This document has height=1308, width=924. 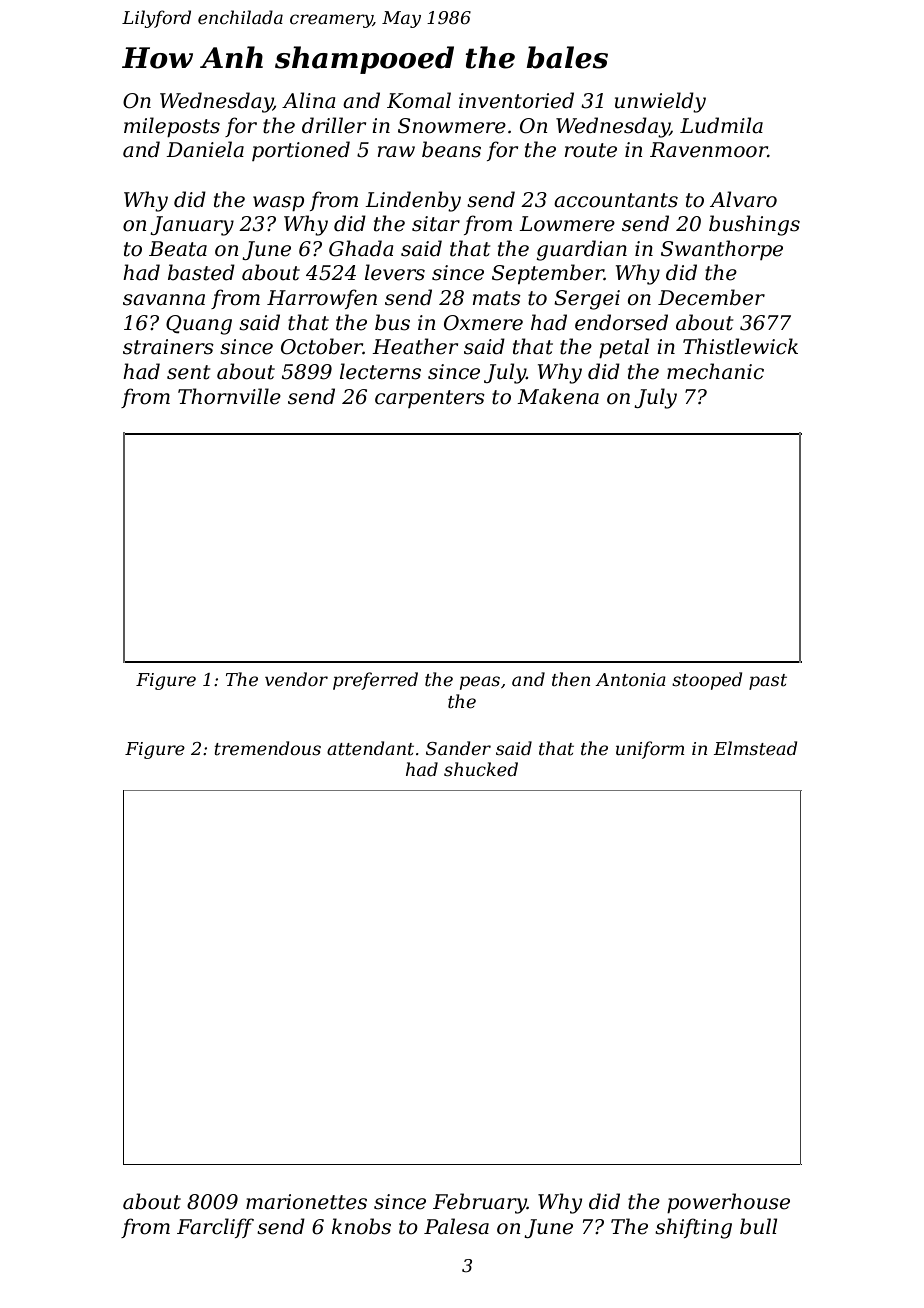 What do you see at coordinates (558, 396) in the document?
I see `Makena` at bounding box center [558, 396].
